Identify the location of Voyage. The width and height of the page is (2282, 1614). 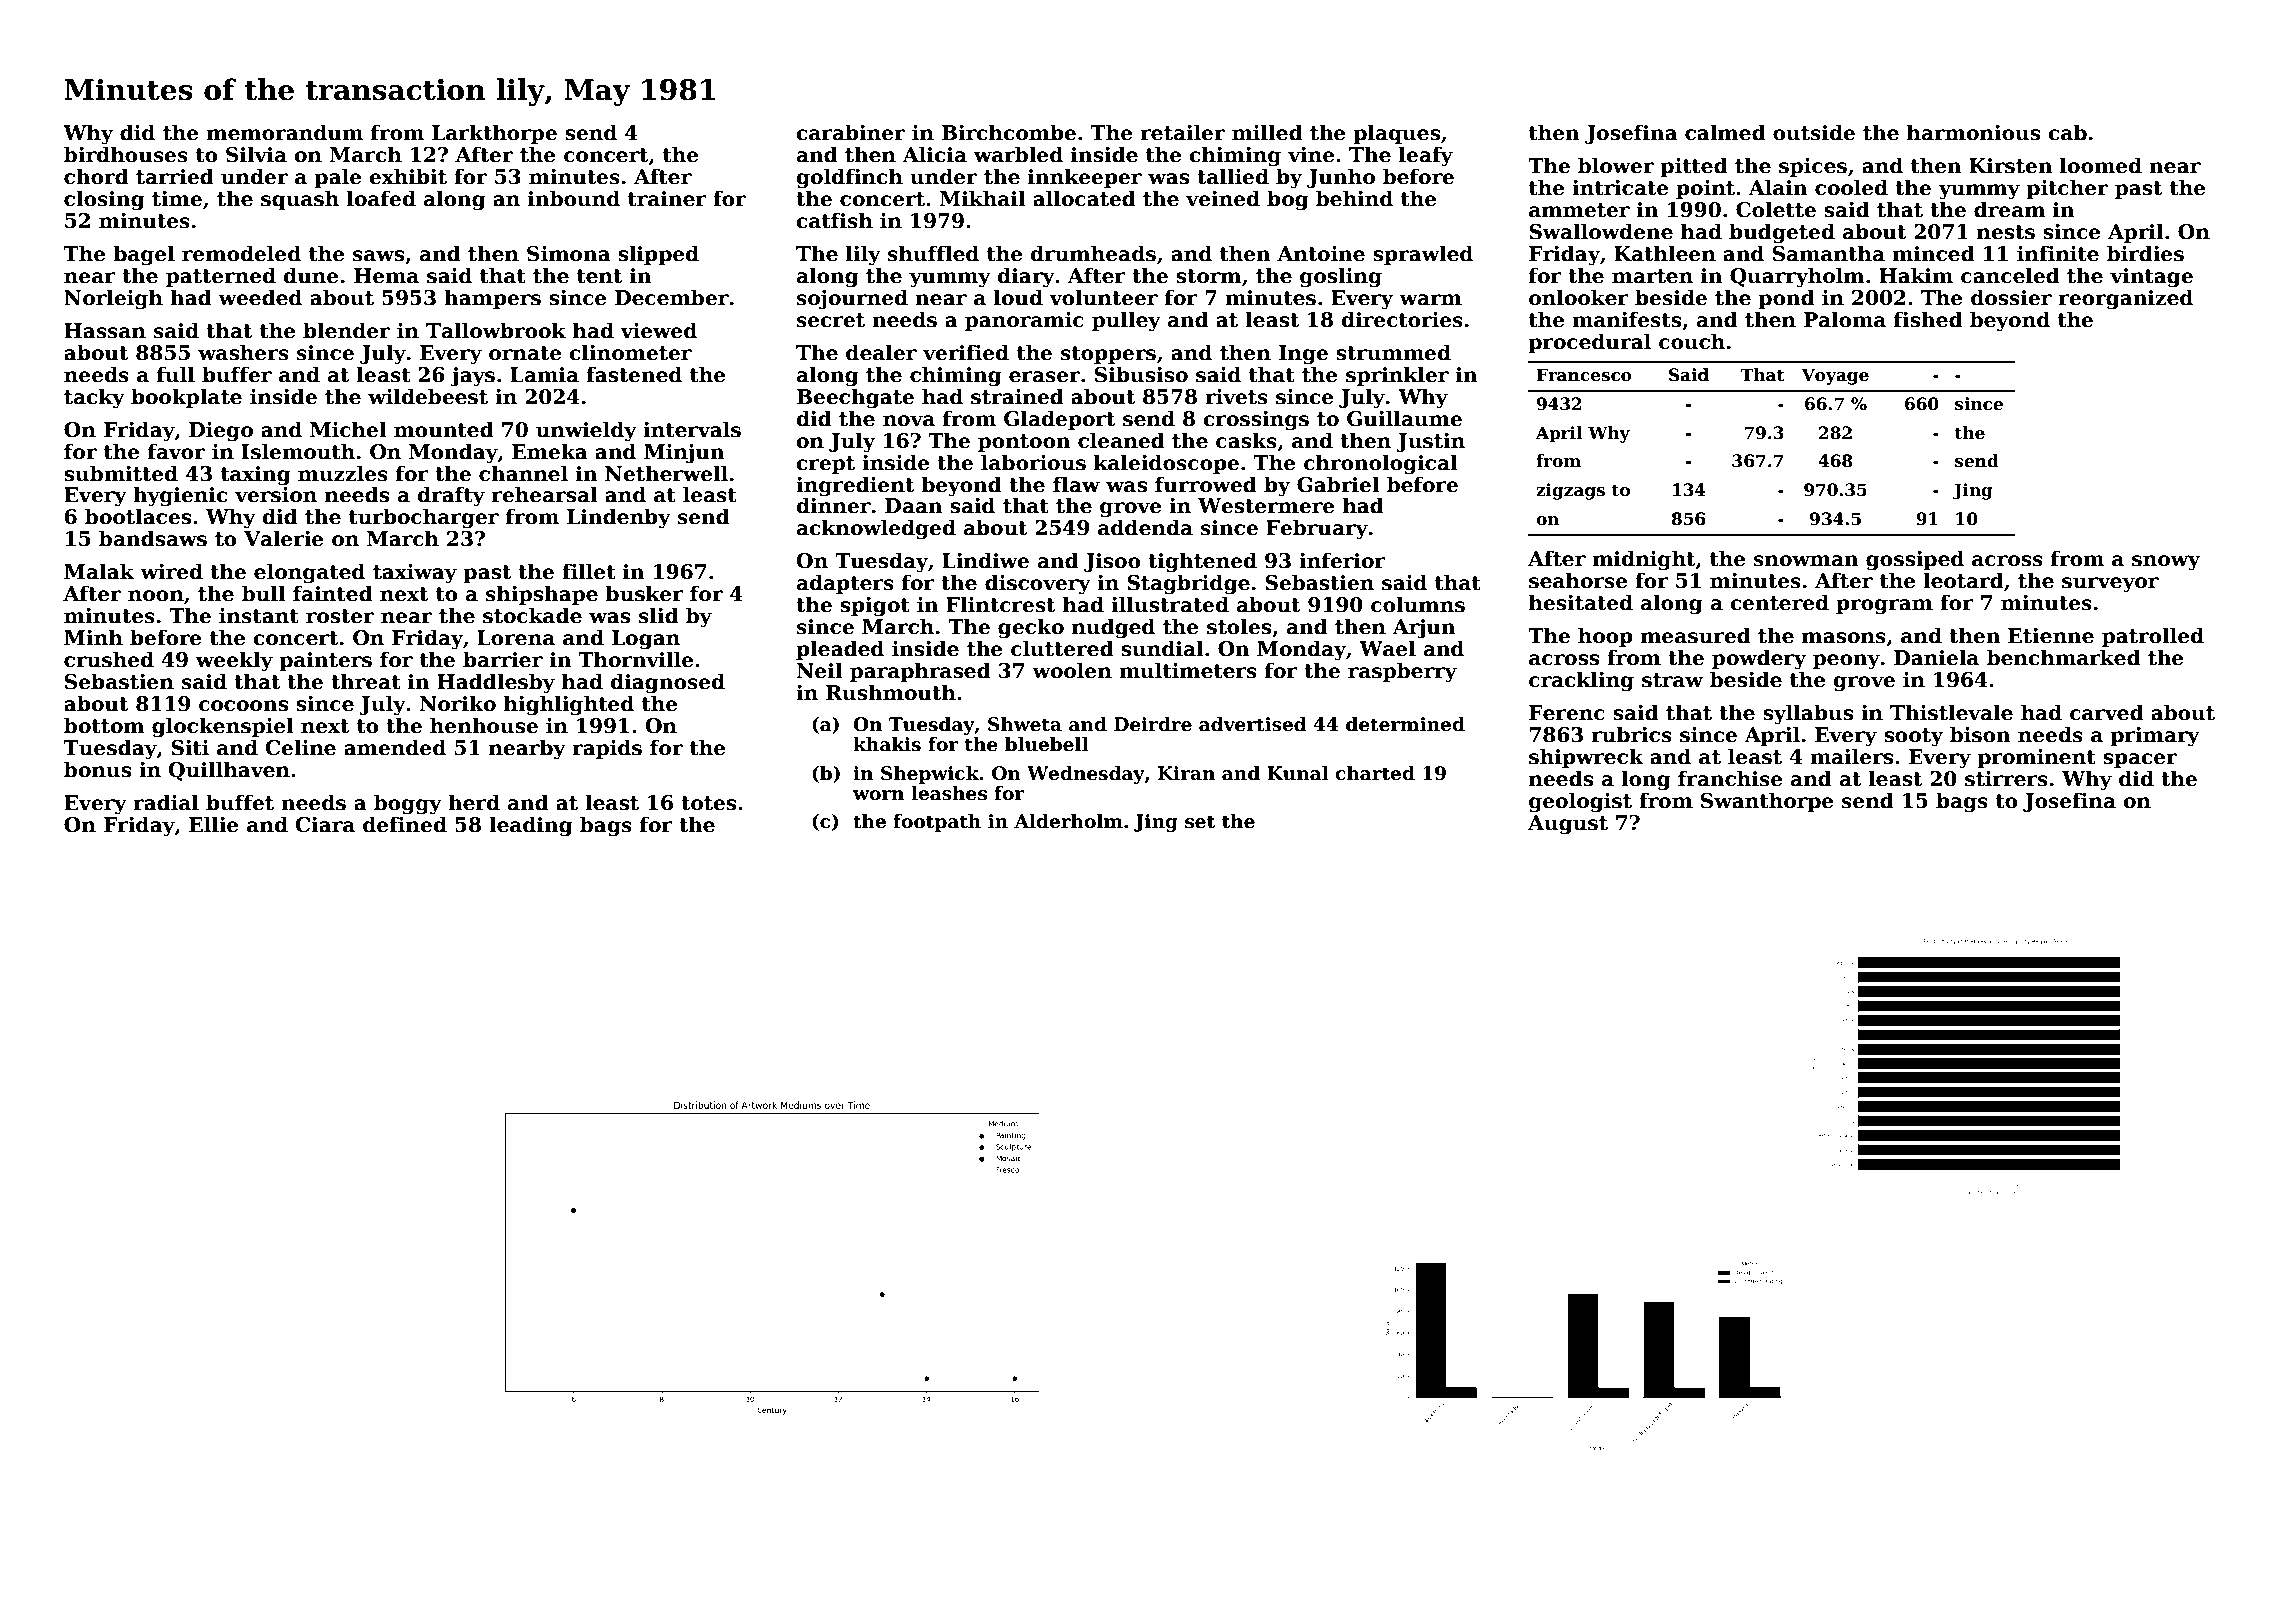
(1835, 376).
